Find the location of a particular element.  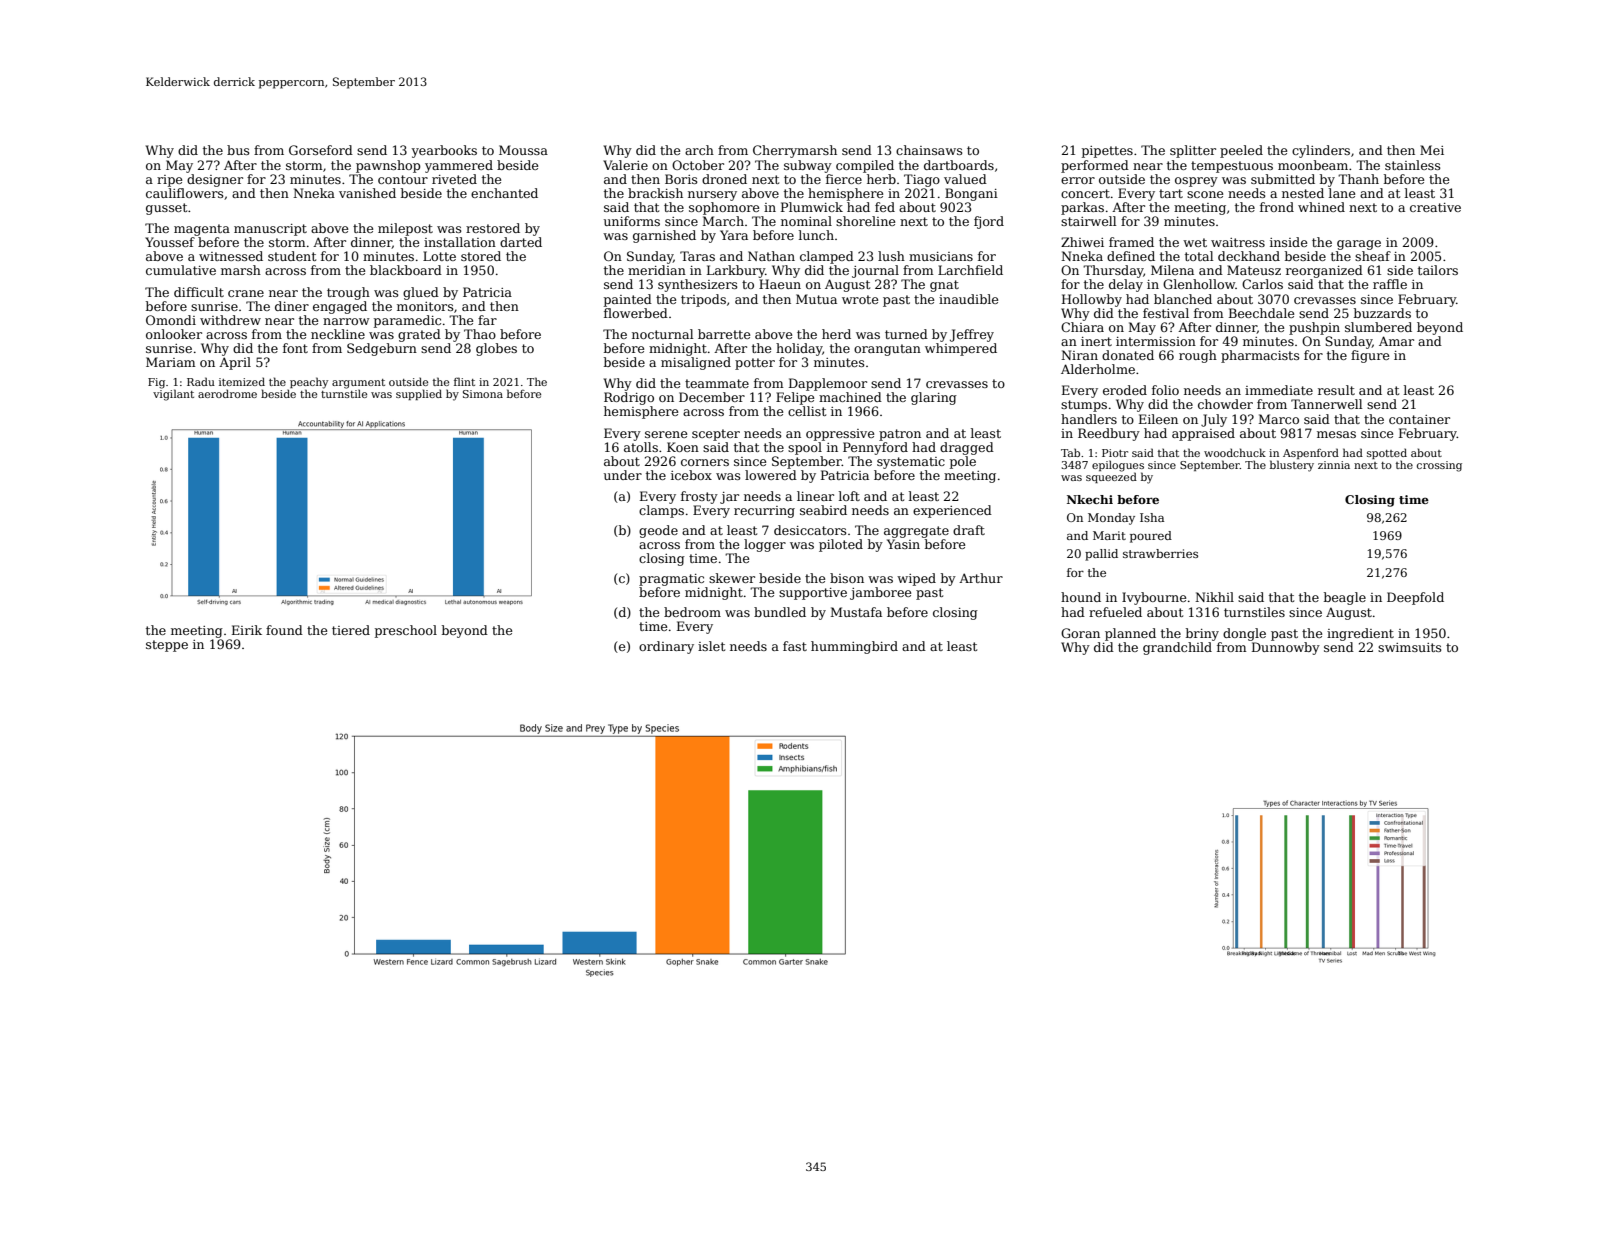

garage is located at coordinates (1359, 245).
